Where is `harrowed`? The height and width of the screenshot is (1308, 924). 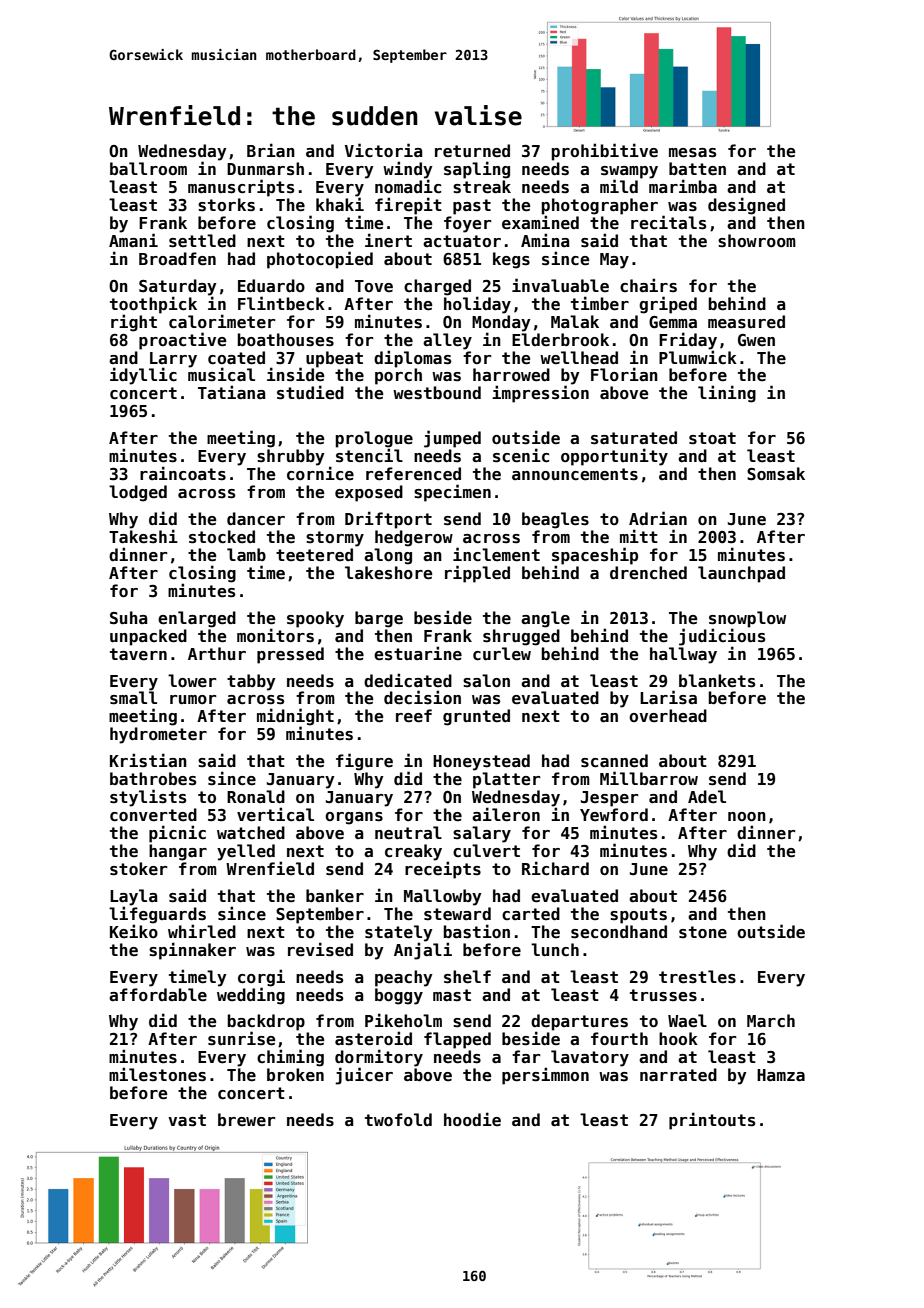
harrowed is located at coordinates (511, 375).
